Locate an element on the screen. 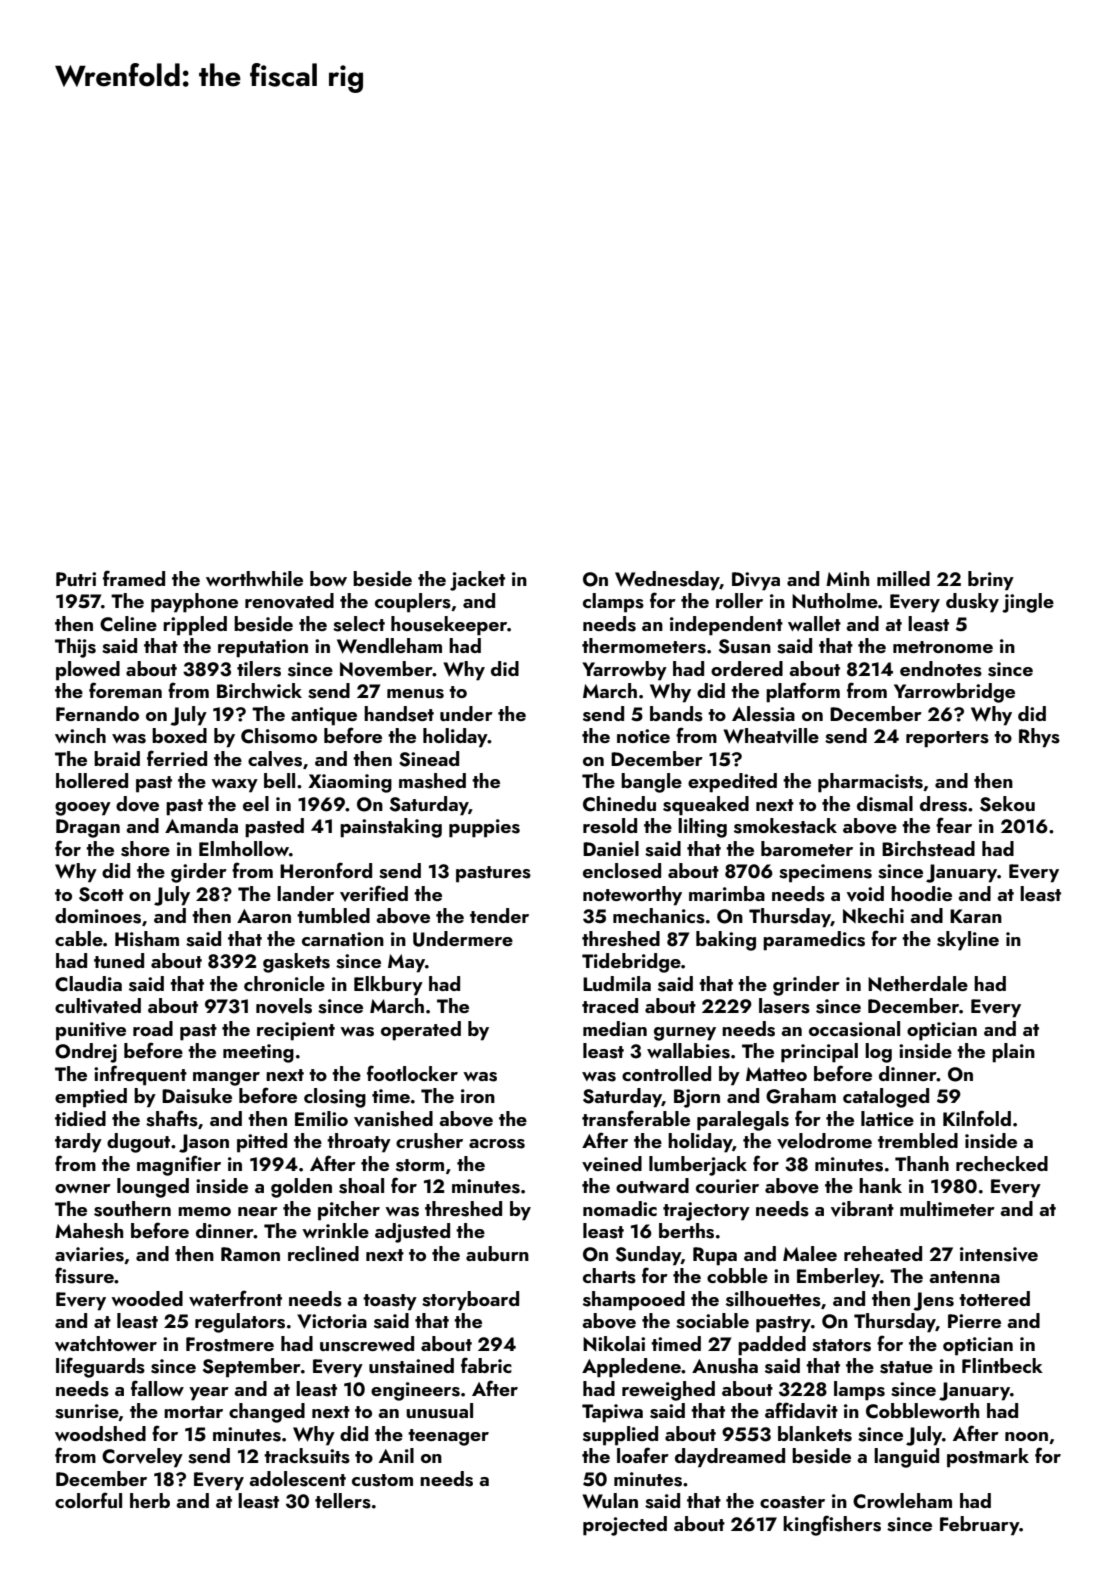 This screenshot has height=1579, width=1117. Wednesday is located at coordinates (667, 581).
